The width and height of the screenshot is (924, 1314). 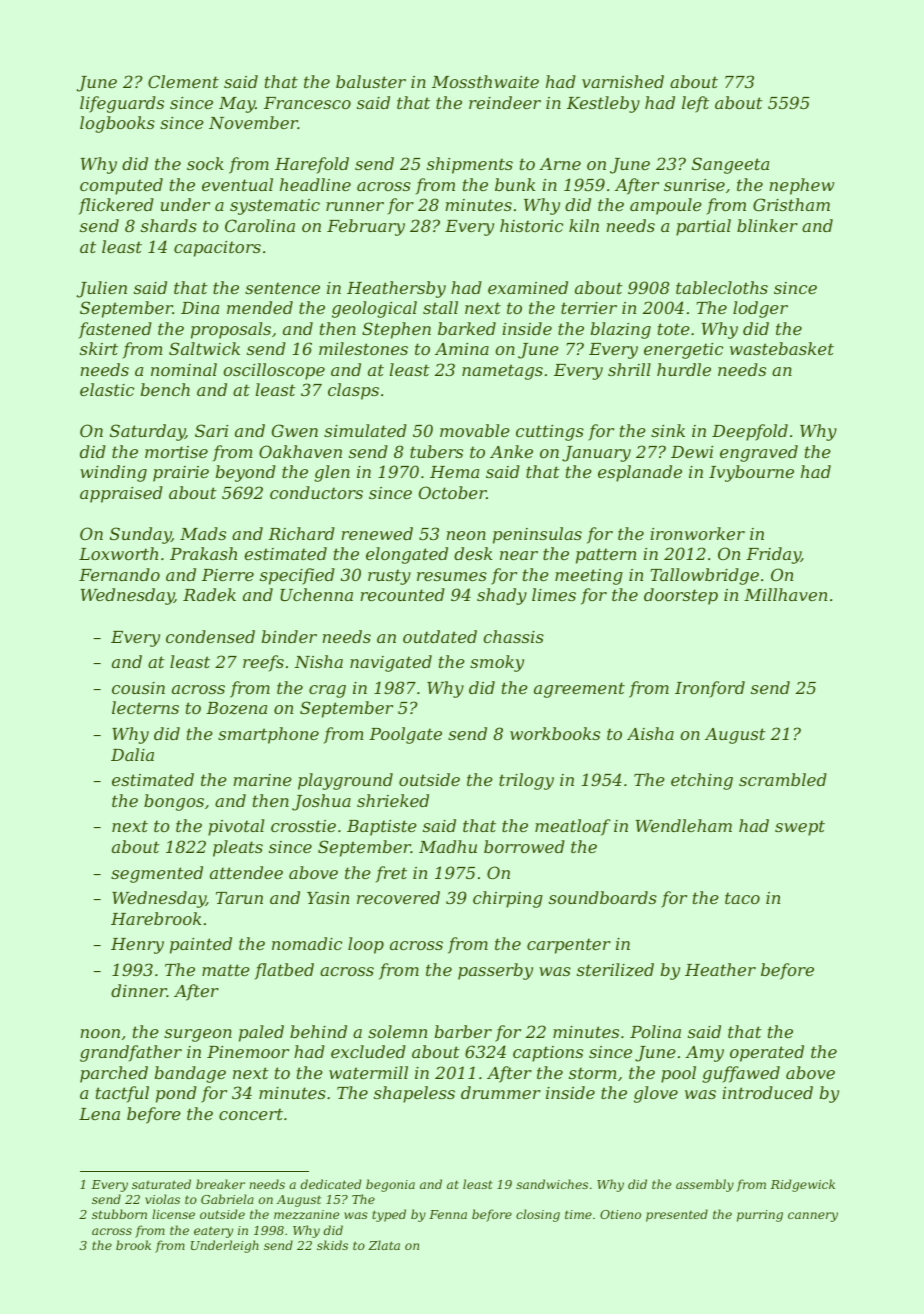 What do you see at coordinates (615, 970) in the screenshot?
I see `sterilized` at bounding box center [615, 970].
